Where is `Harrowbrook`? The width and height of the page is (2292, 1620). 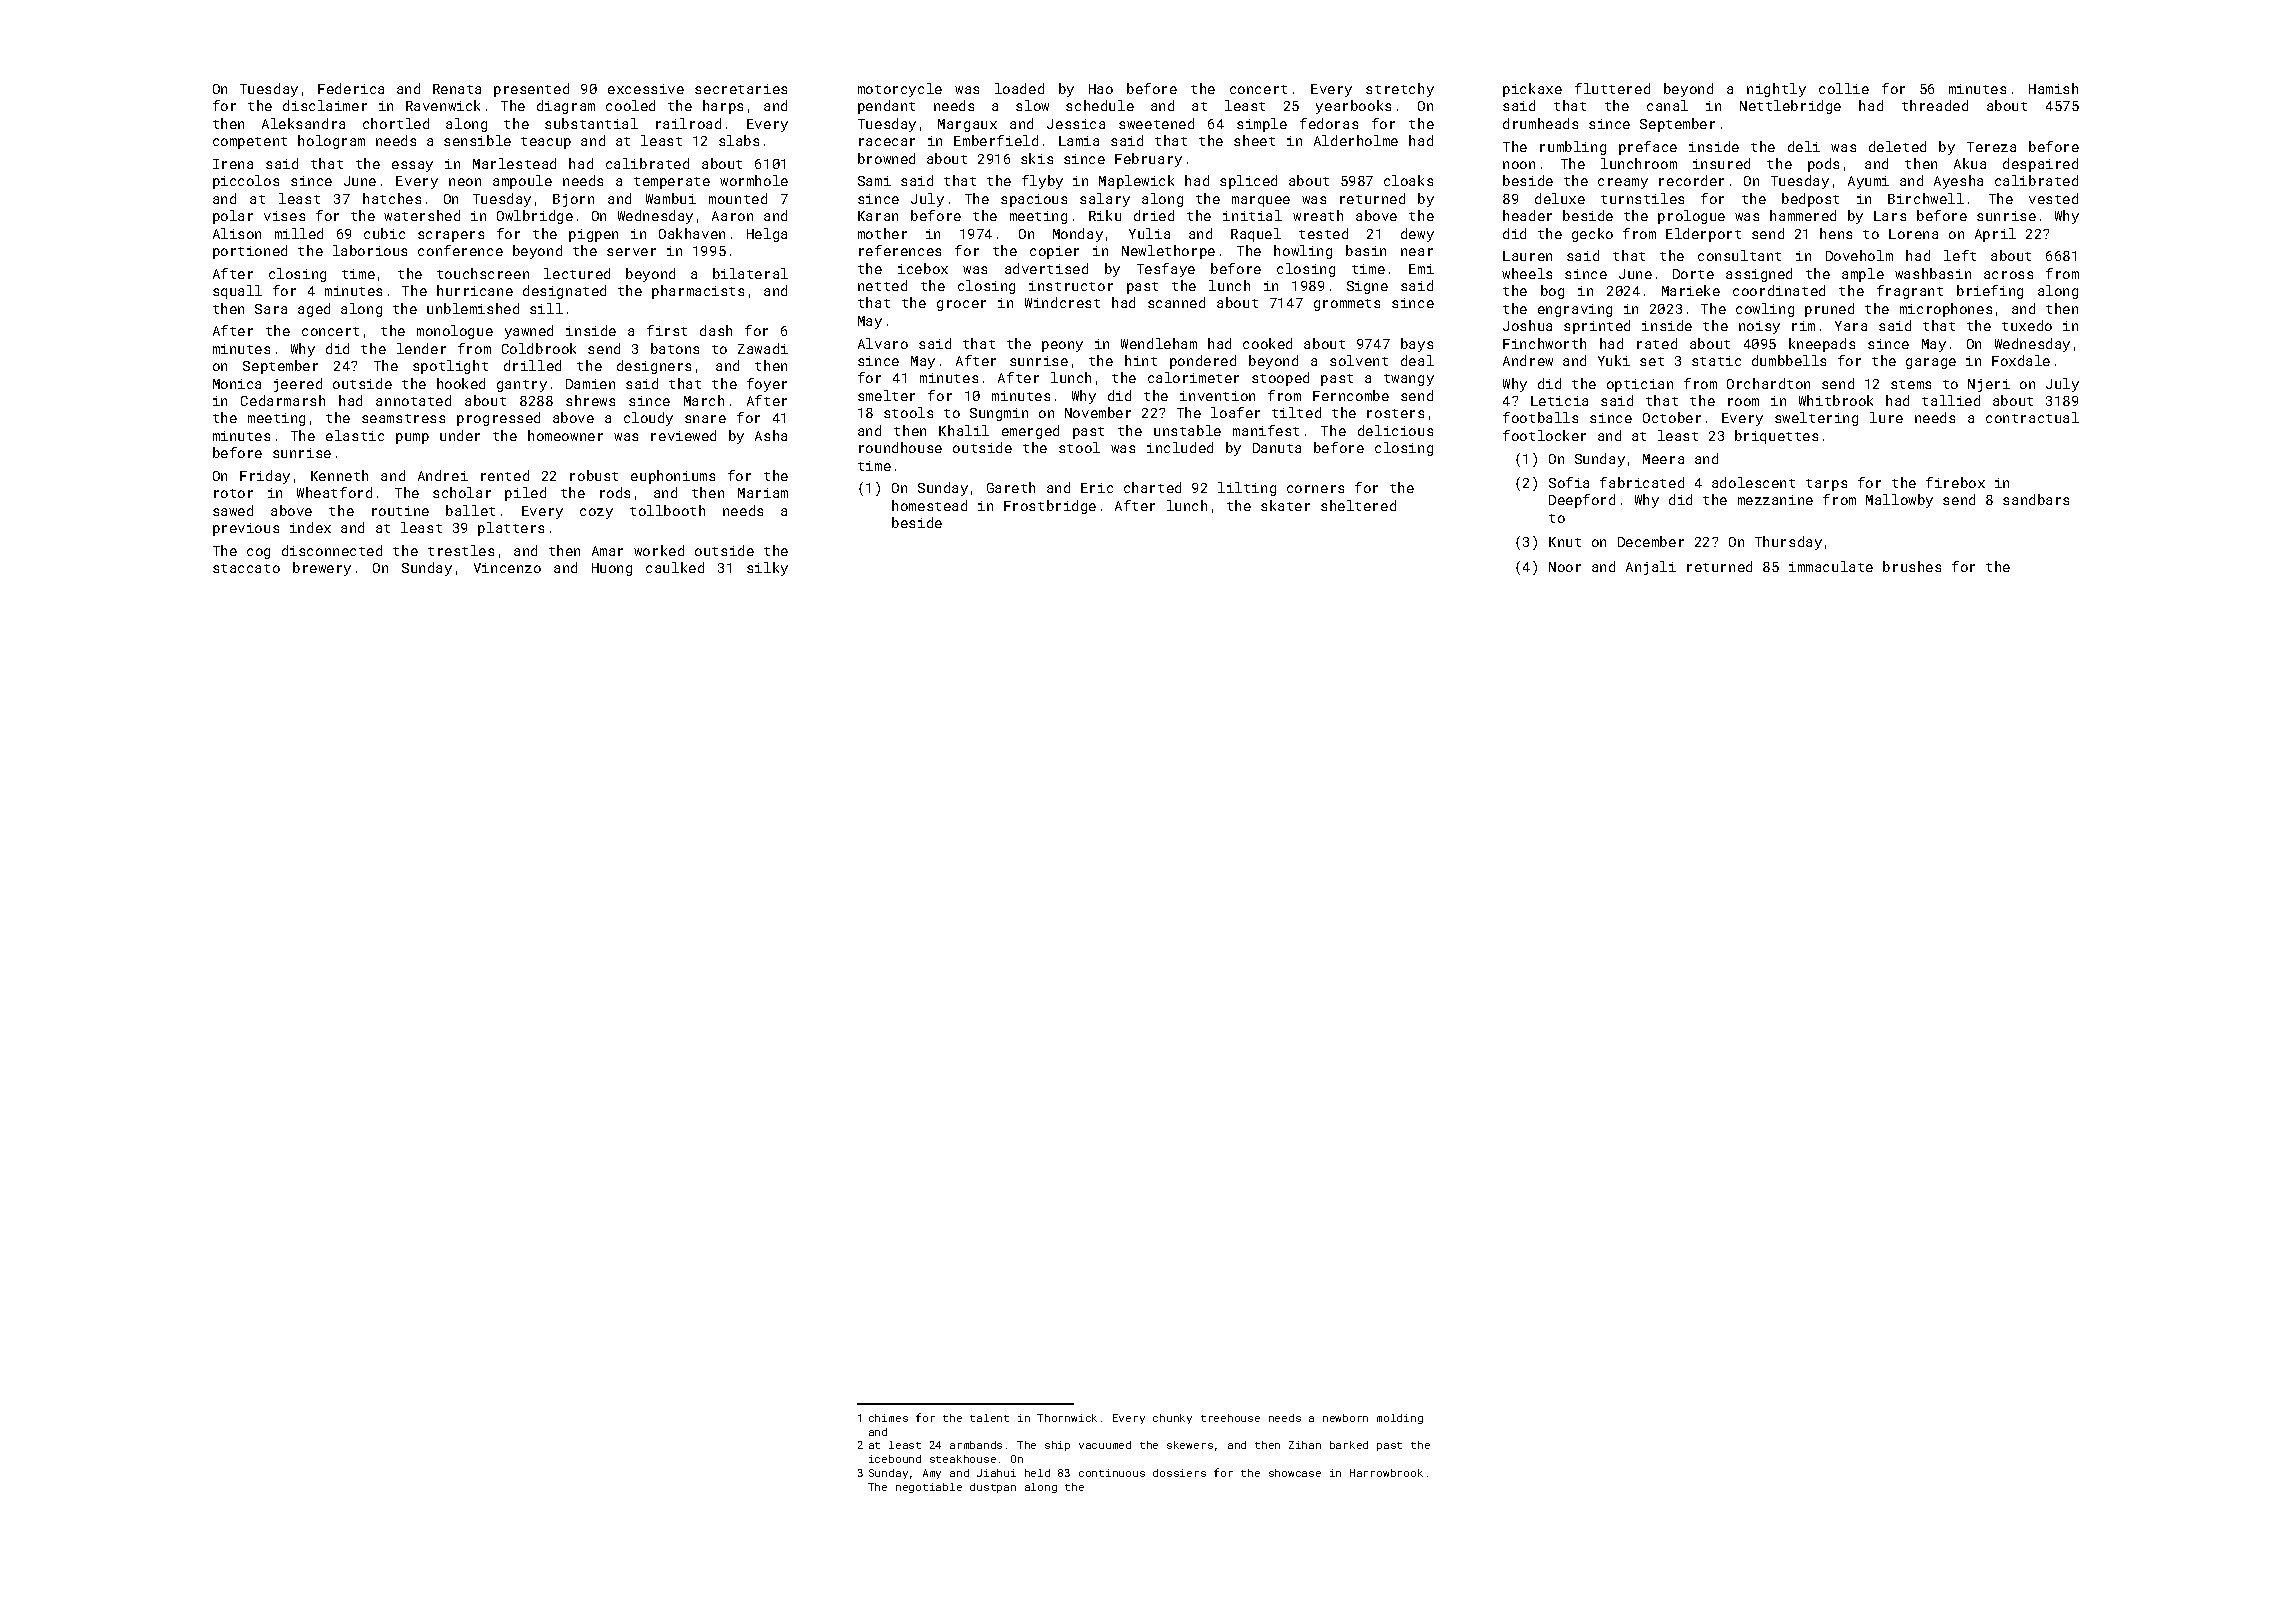
Harrowbrook is located at coordinates (1386, 1473).
